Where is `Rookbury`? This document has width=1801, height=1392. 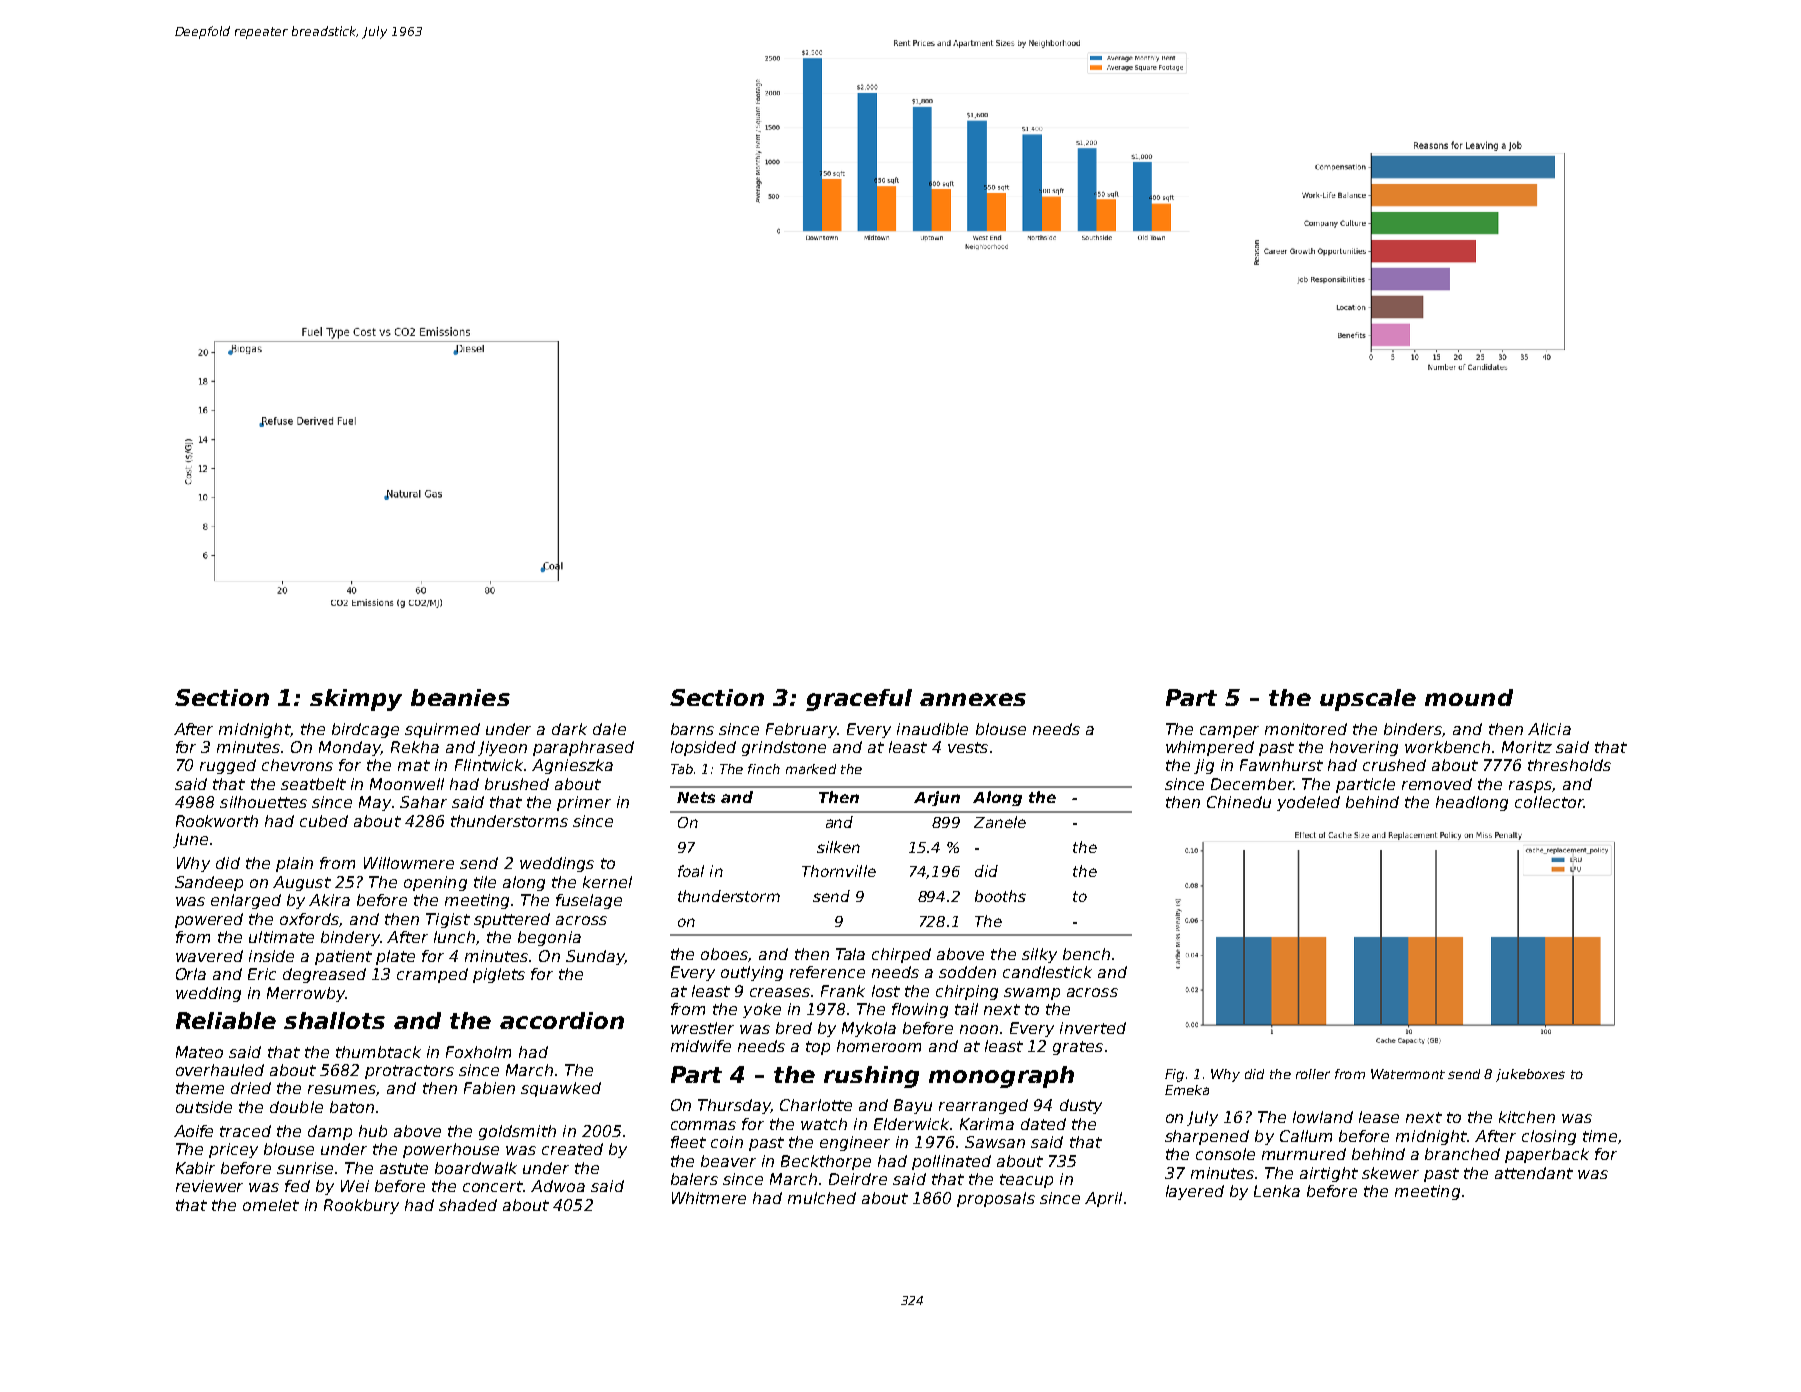 Rookbury is located at coordinates (361, 1206).
